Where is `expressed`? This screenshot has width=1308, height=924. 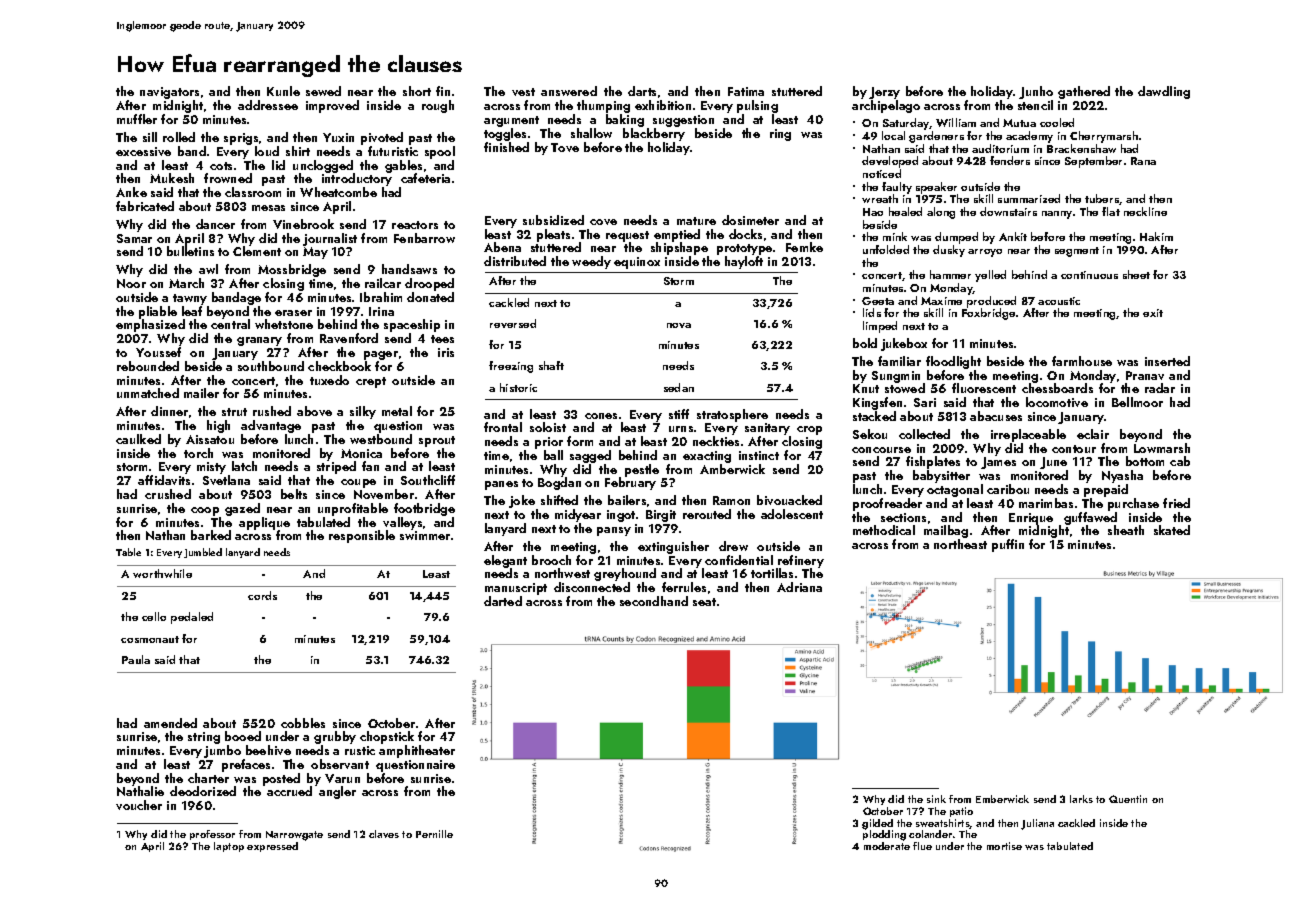
expressed is located at coordinates (272, 847).
